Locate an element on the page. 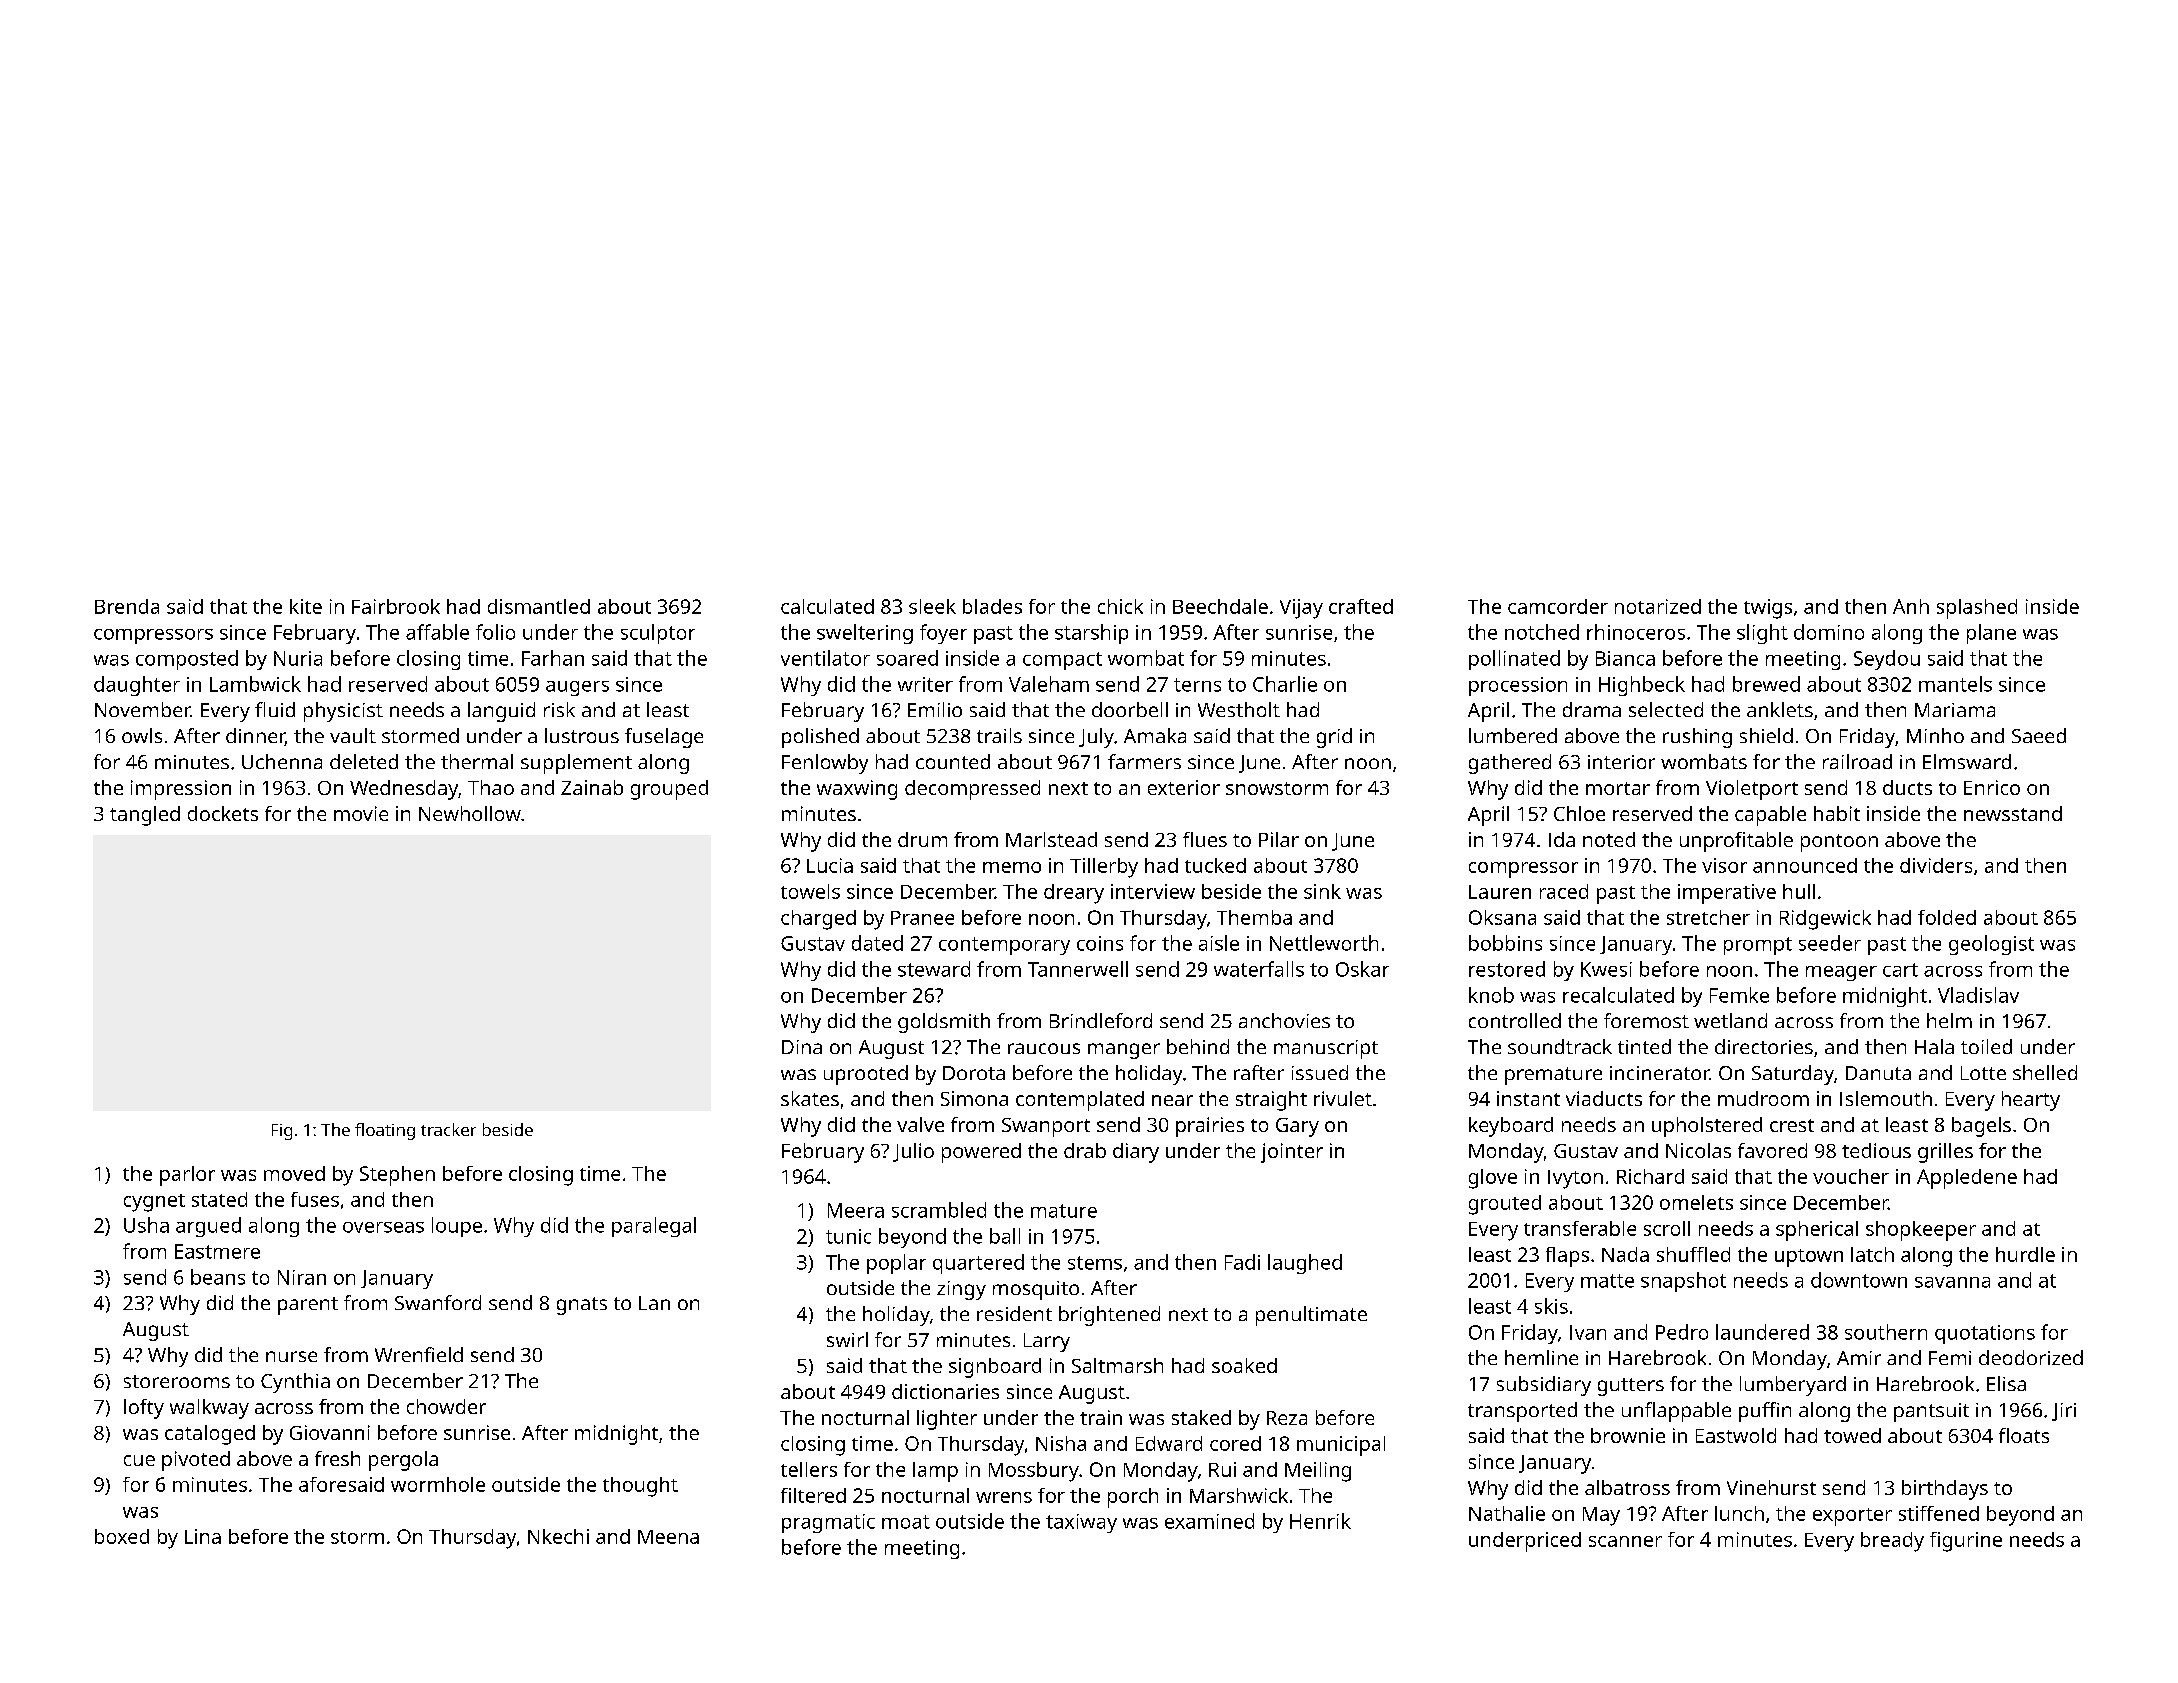 The image size is (2178, 1683). tracker is located at coordinates (448, 1129).
